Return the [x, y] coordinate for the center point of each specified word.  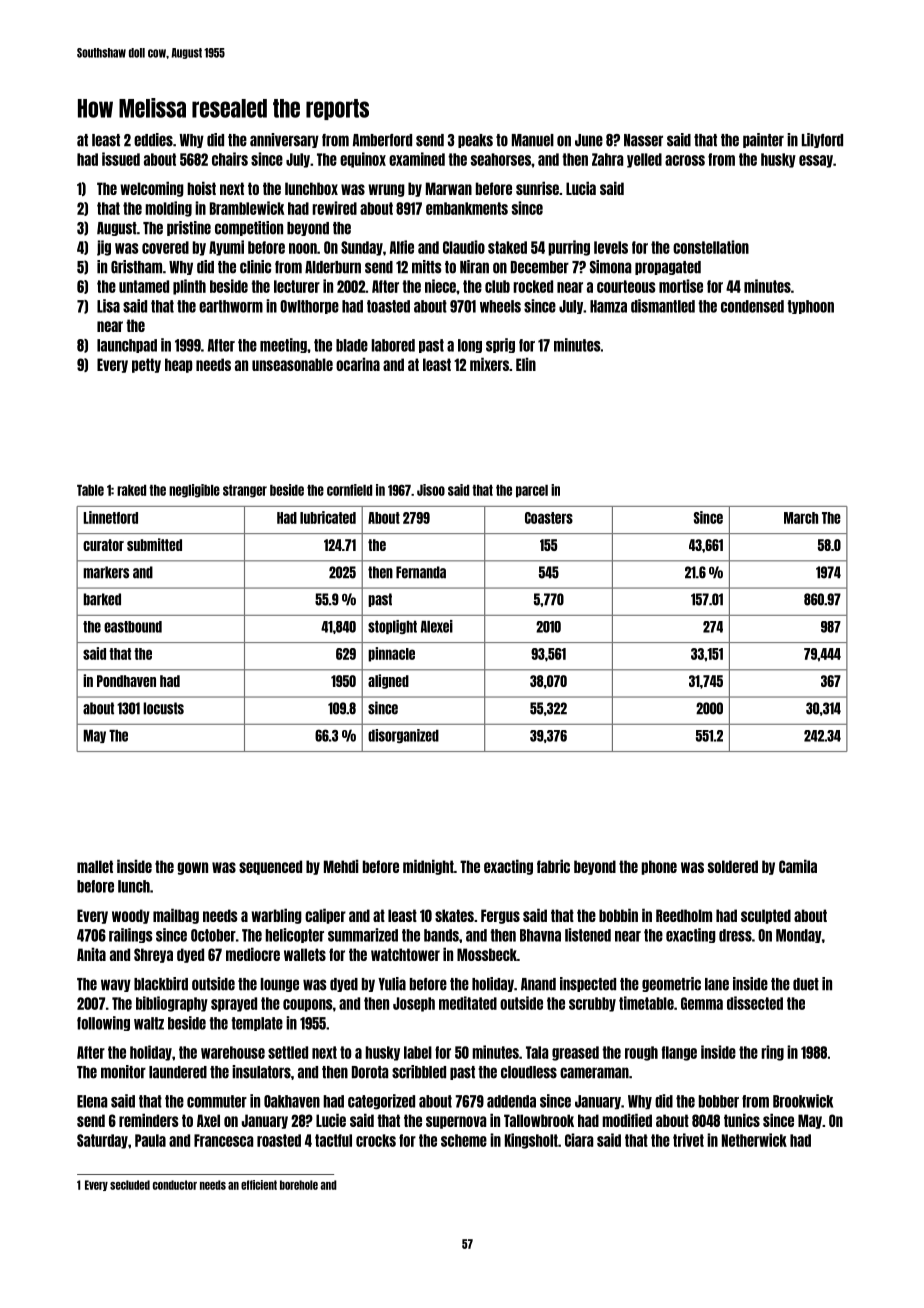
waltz [149, 1023]
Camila [798, 866]
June [589, 140]
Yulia [392, 984]
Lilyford [822, 140]
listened [588, 935]
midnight [428, 867]
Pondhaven [126, 681]
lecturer [297, 286]
